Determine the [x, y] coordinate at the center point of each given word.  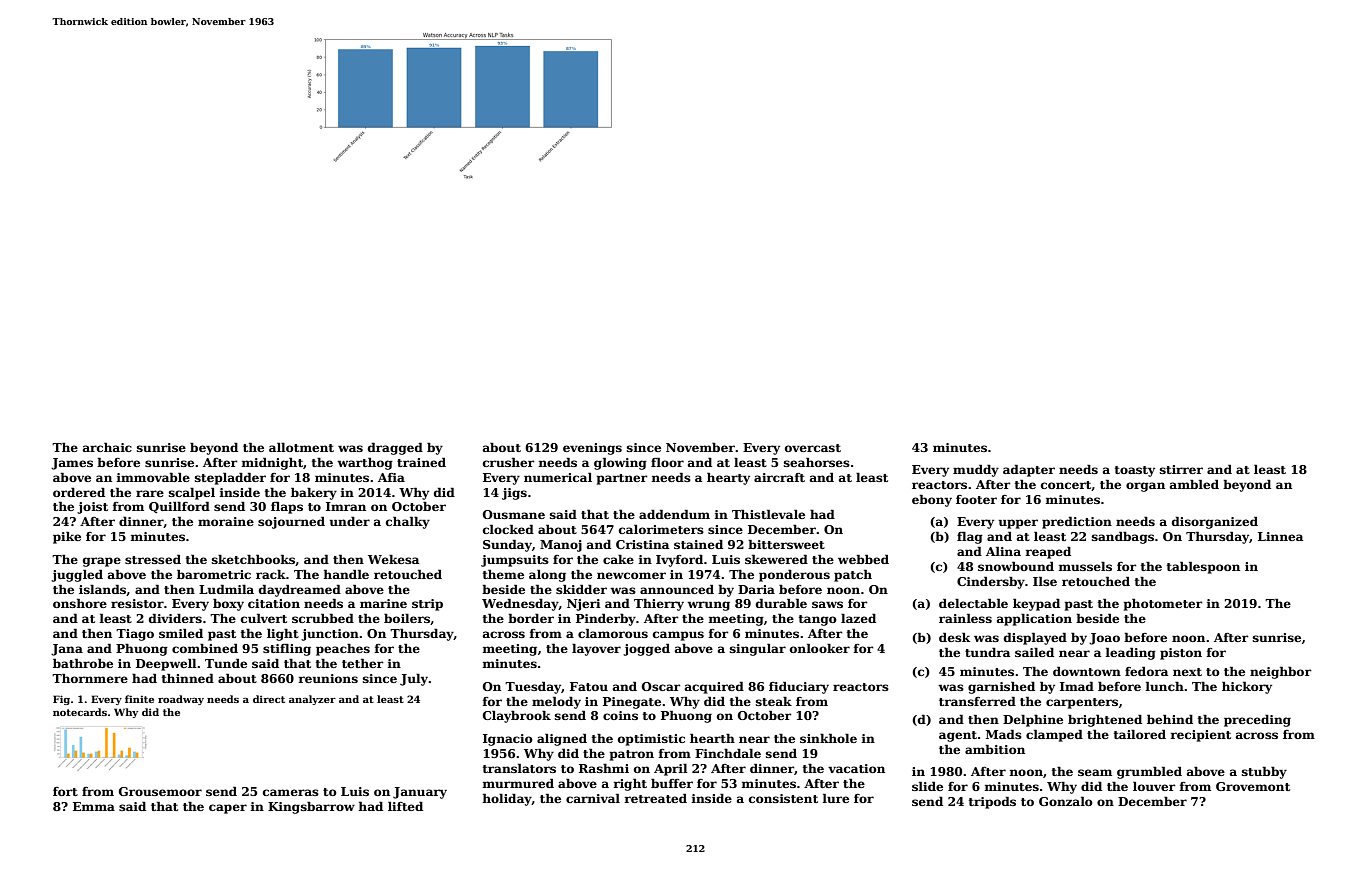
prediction [1077, 523]
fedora [1146, 671]
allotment [301, 447]
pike [67, 537]
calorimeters [661, 529]
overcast [813, 448]
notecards [80, 712]
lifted [405, 806]
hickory [1247, 687]
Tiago [135, 635]
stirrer [1181, 469]
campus [678, 636]
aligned [562, 739]
